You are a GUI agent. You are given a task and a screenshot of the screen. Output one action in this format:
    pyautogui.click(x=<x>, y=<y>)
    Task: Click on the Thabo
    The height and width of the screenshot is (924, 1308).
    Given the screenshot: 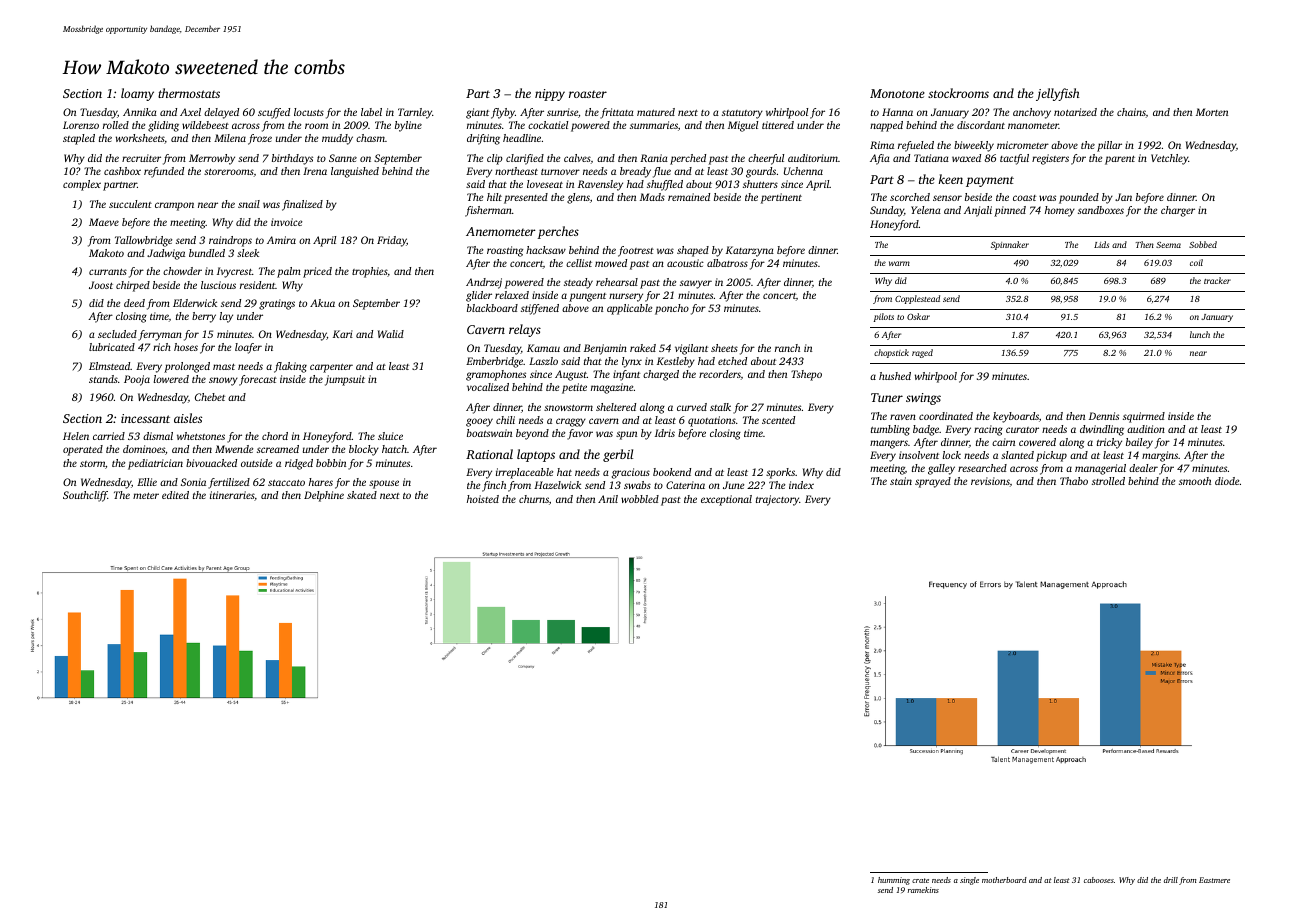 What is the action you would take?
    pyautogui.click(x=1074, y=481)
